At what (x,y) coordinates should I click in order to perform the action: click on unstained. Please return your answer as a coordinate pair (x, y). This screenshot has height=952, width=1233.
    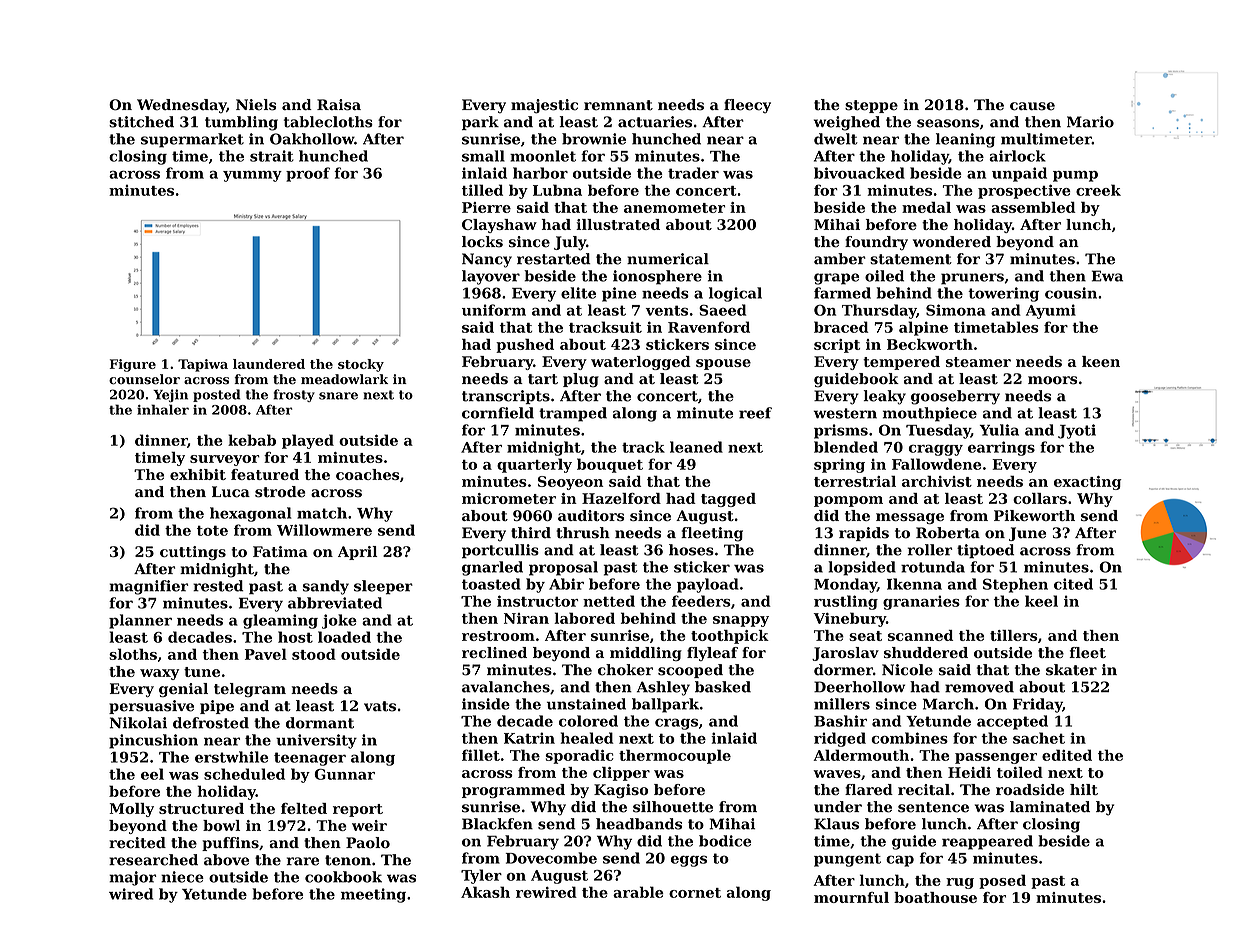
    Looking at the image, I should click on (586, 704).
